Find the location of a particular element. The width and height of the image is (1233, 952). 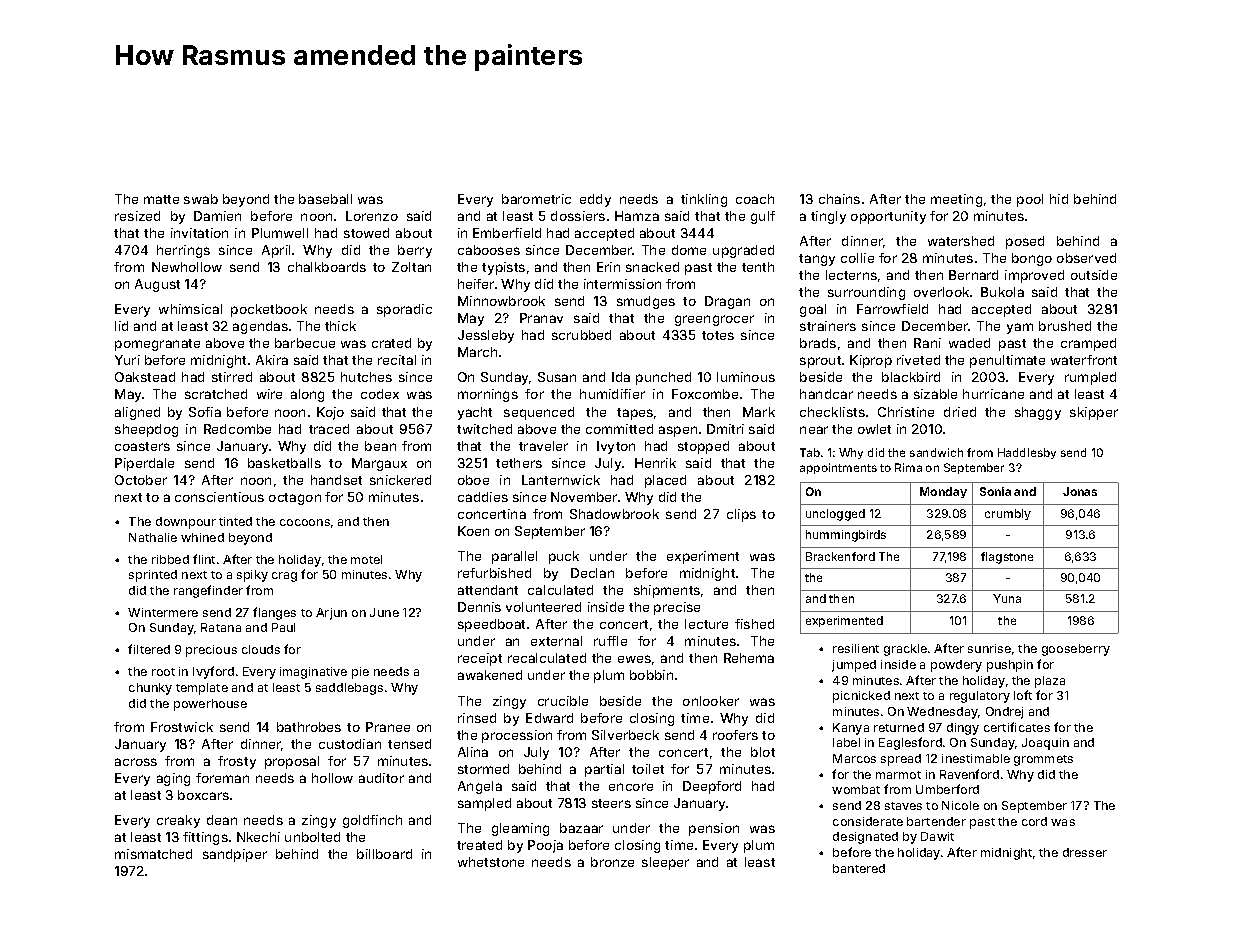

Alina is located at coordinates (473, 752).
